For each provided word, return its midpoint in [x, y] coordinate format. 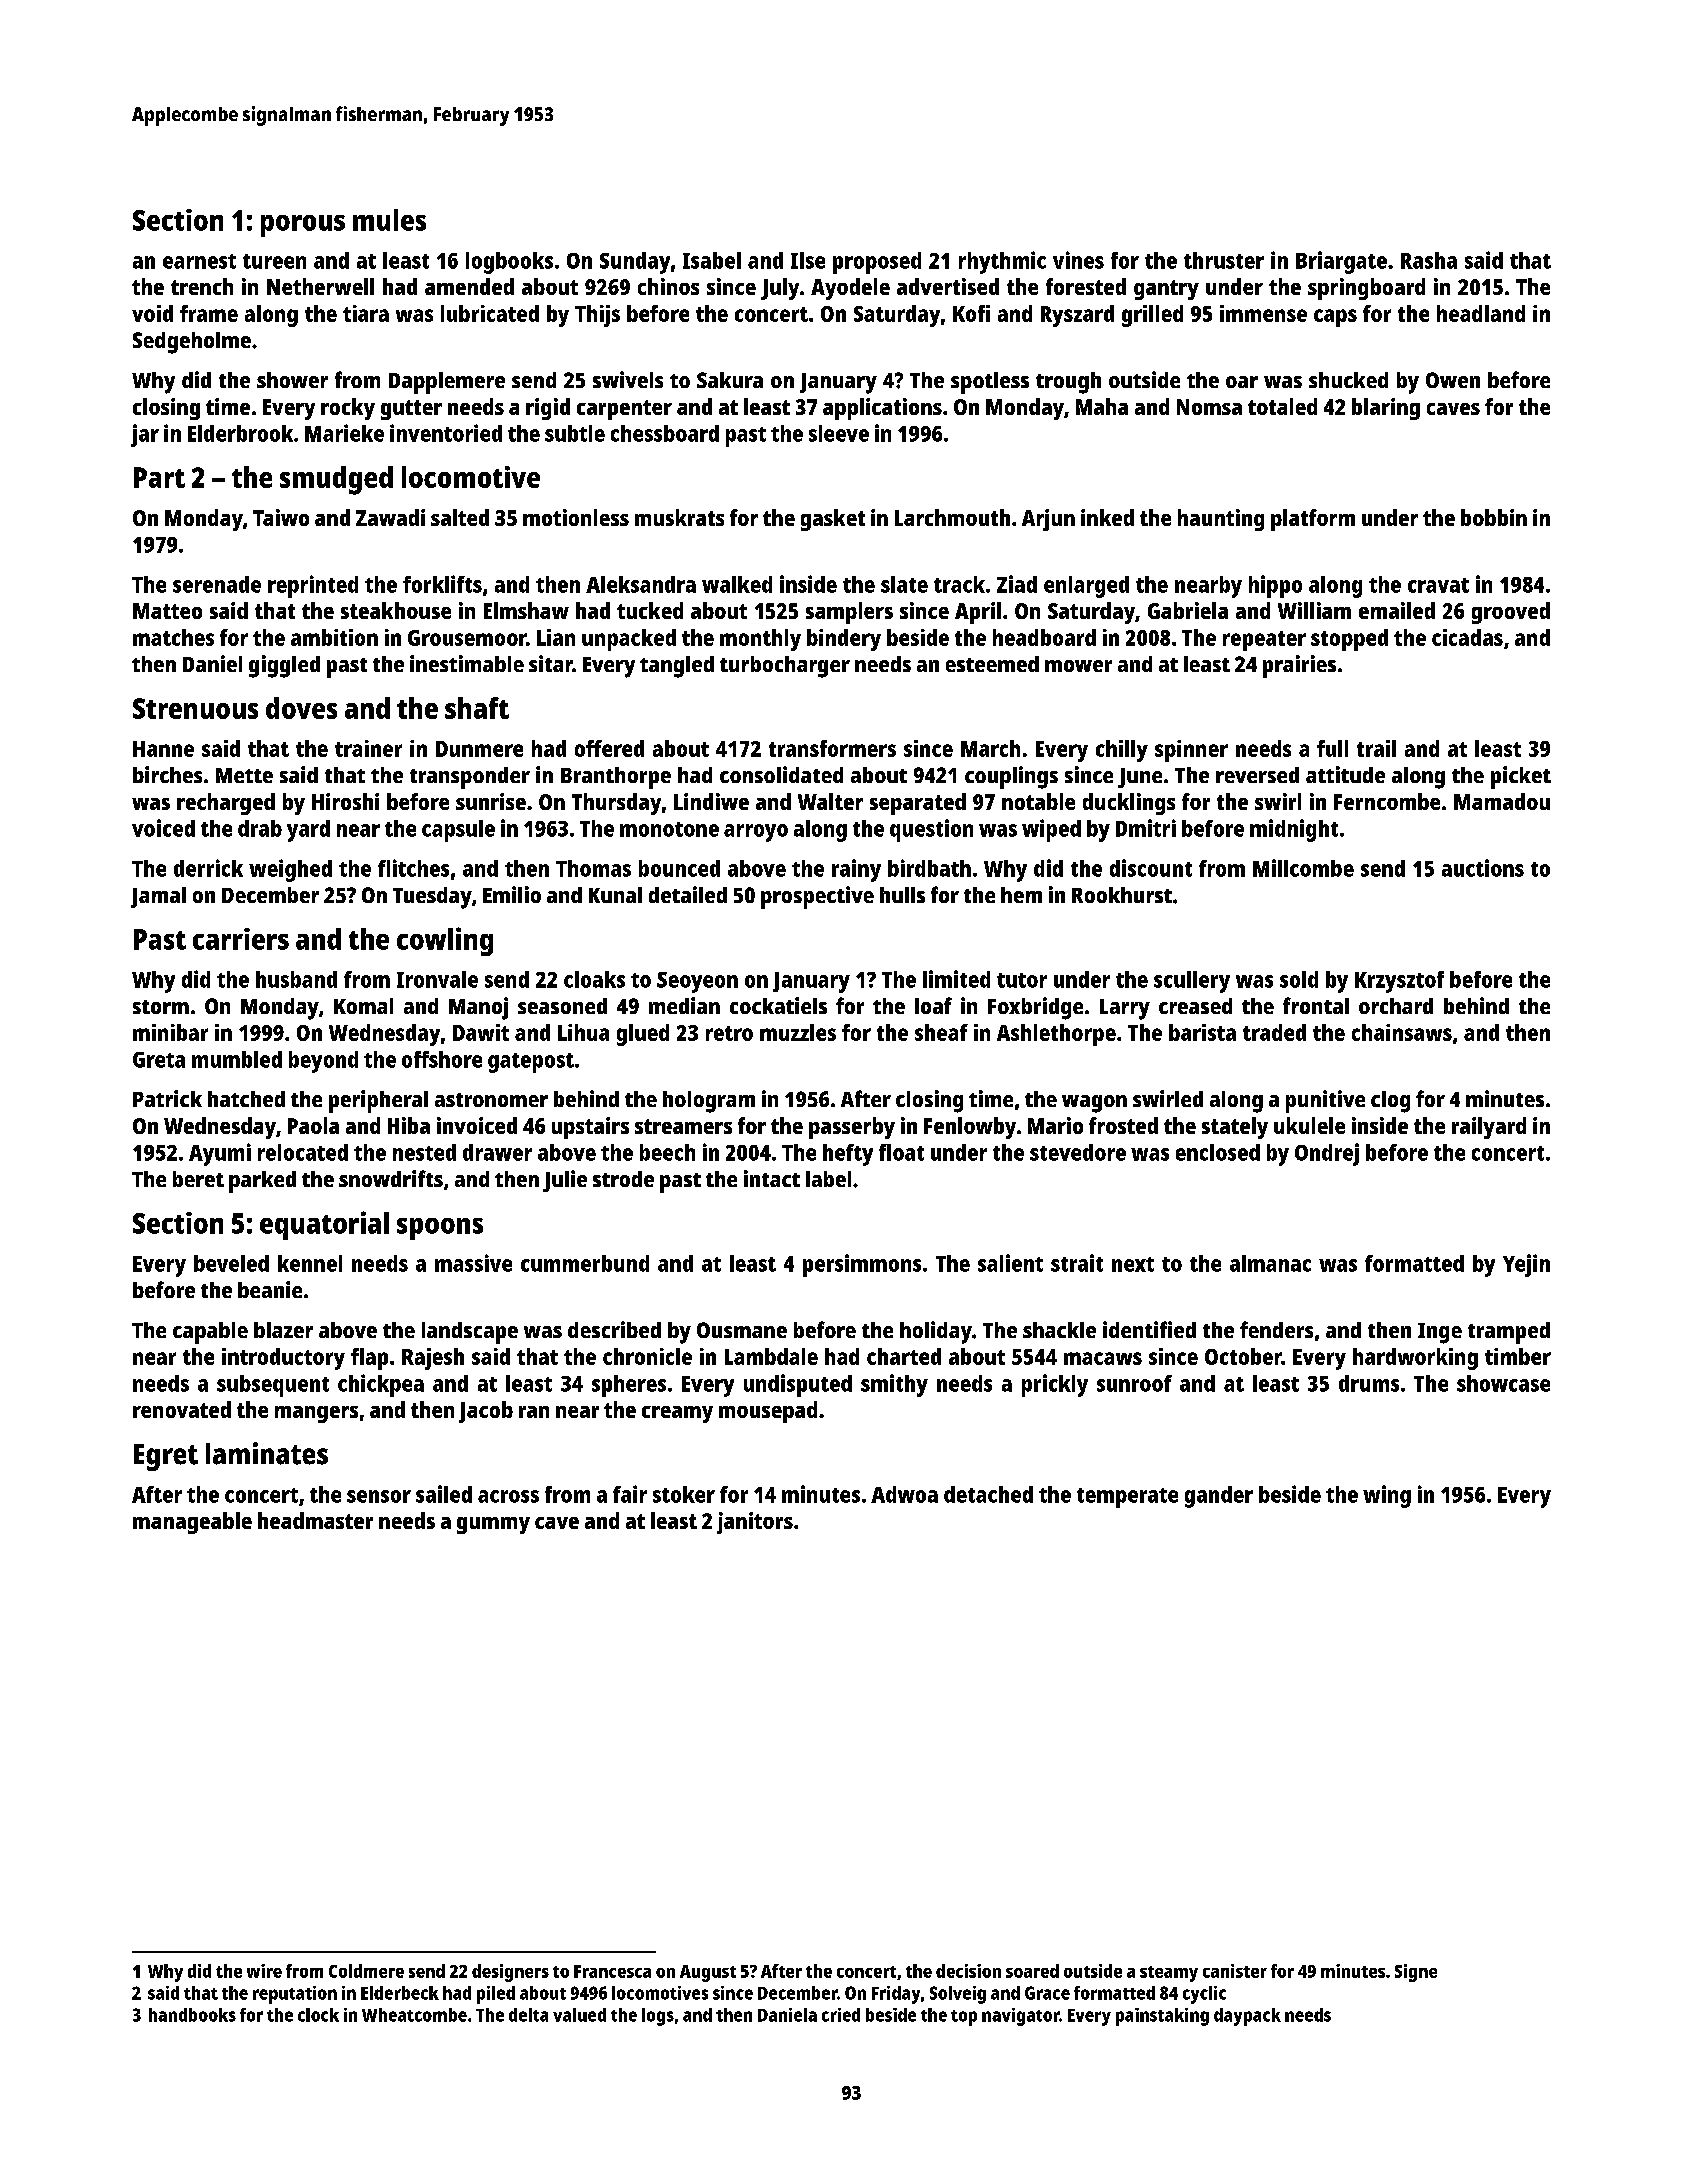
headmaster [315, 1520]
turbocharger [785, 667]
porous [303, 226]
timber [1518, 1356]
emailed [1397, 610]
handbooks [192, 2015]
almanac [1270, 1263]
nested [424, 1152]
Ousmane [742, 1330]
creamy [677, 1414]
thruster [1224, 260]
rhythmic [1002, 262]
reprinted [313, 586]
